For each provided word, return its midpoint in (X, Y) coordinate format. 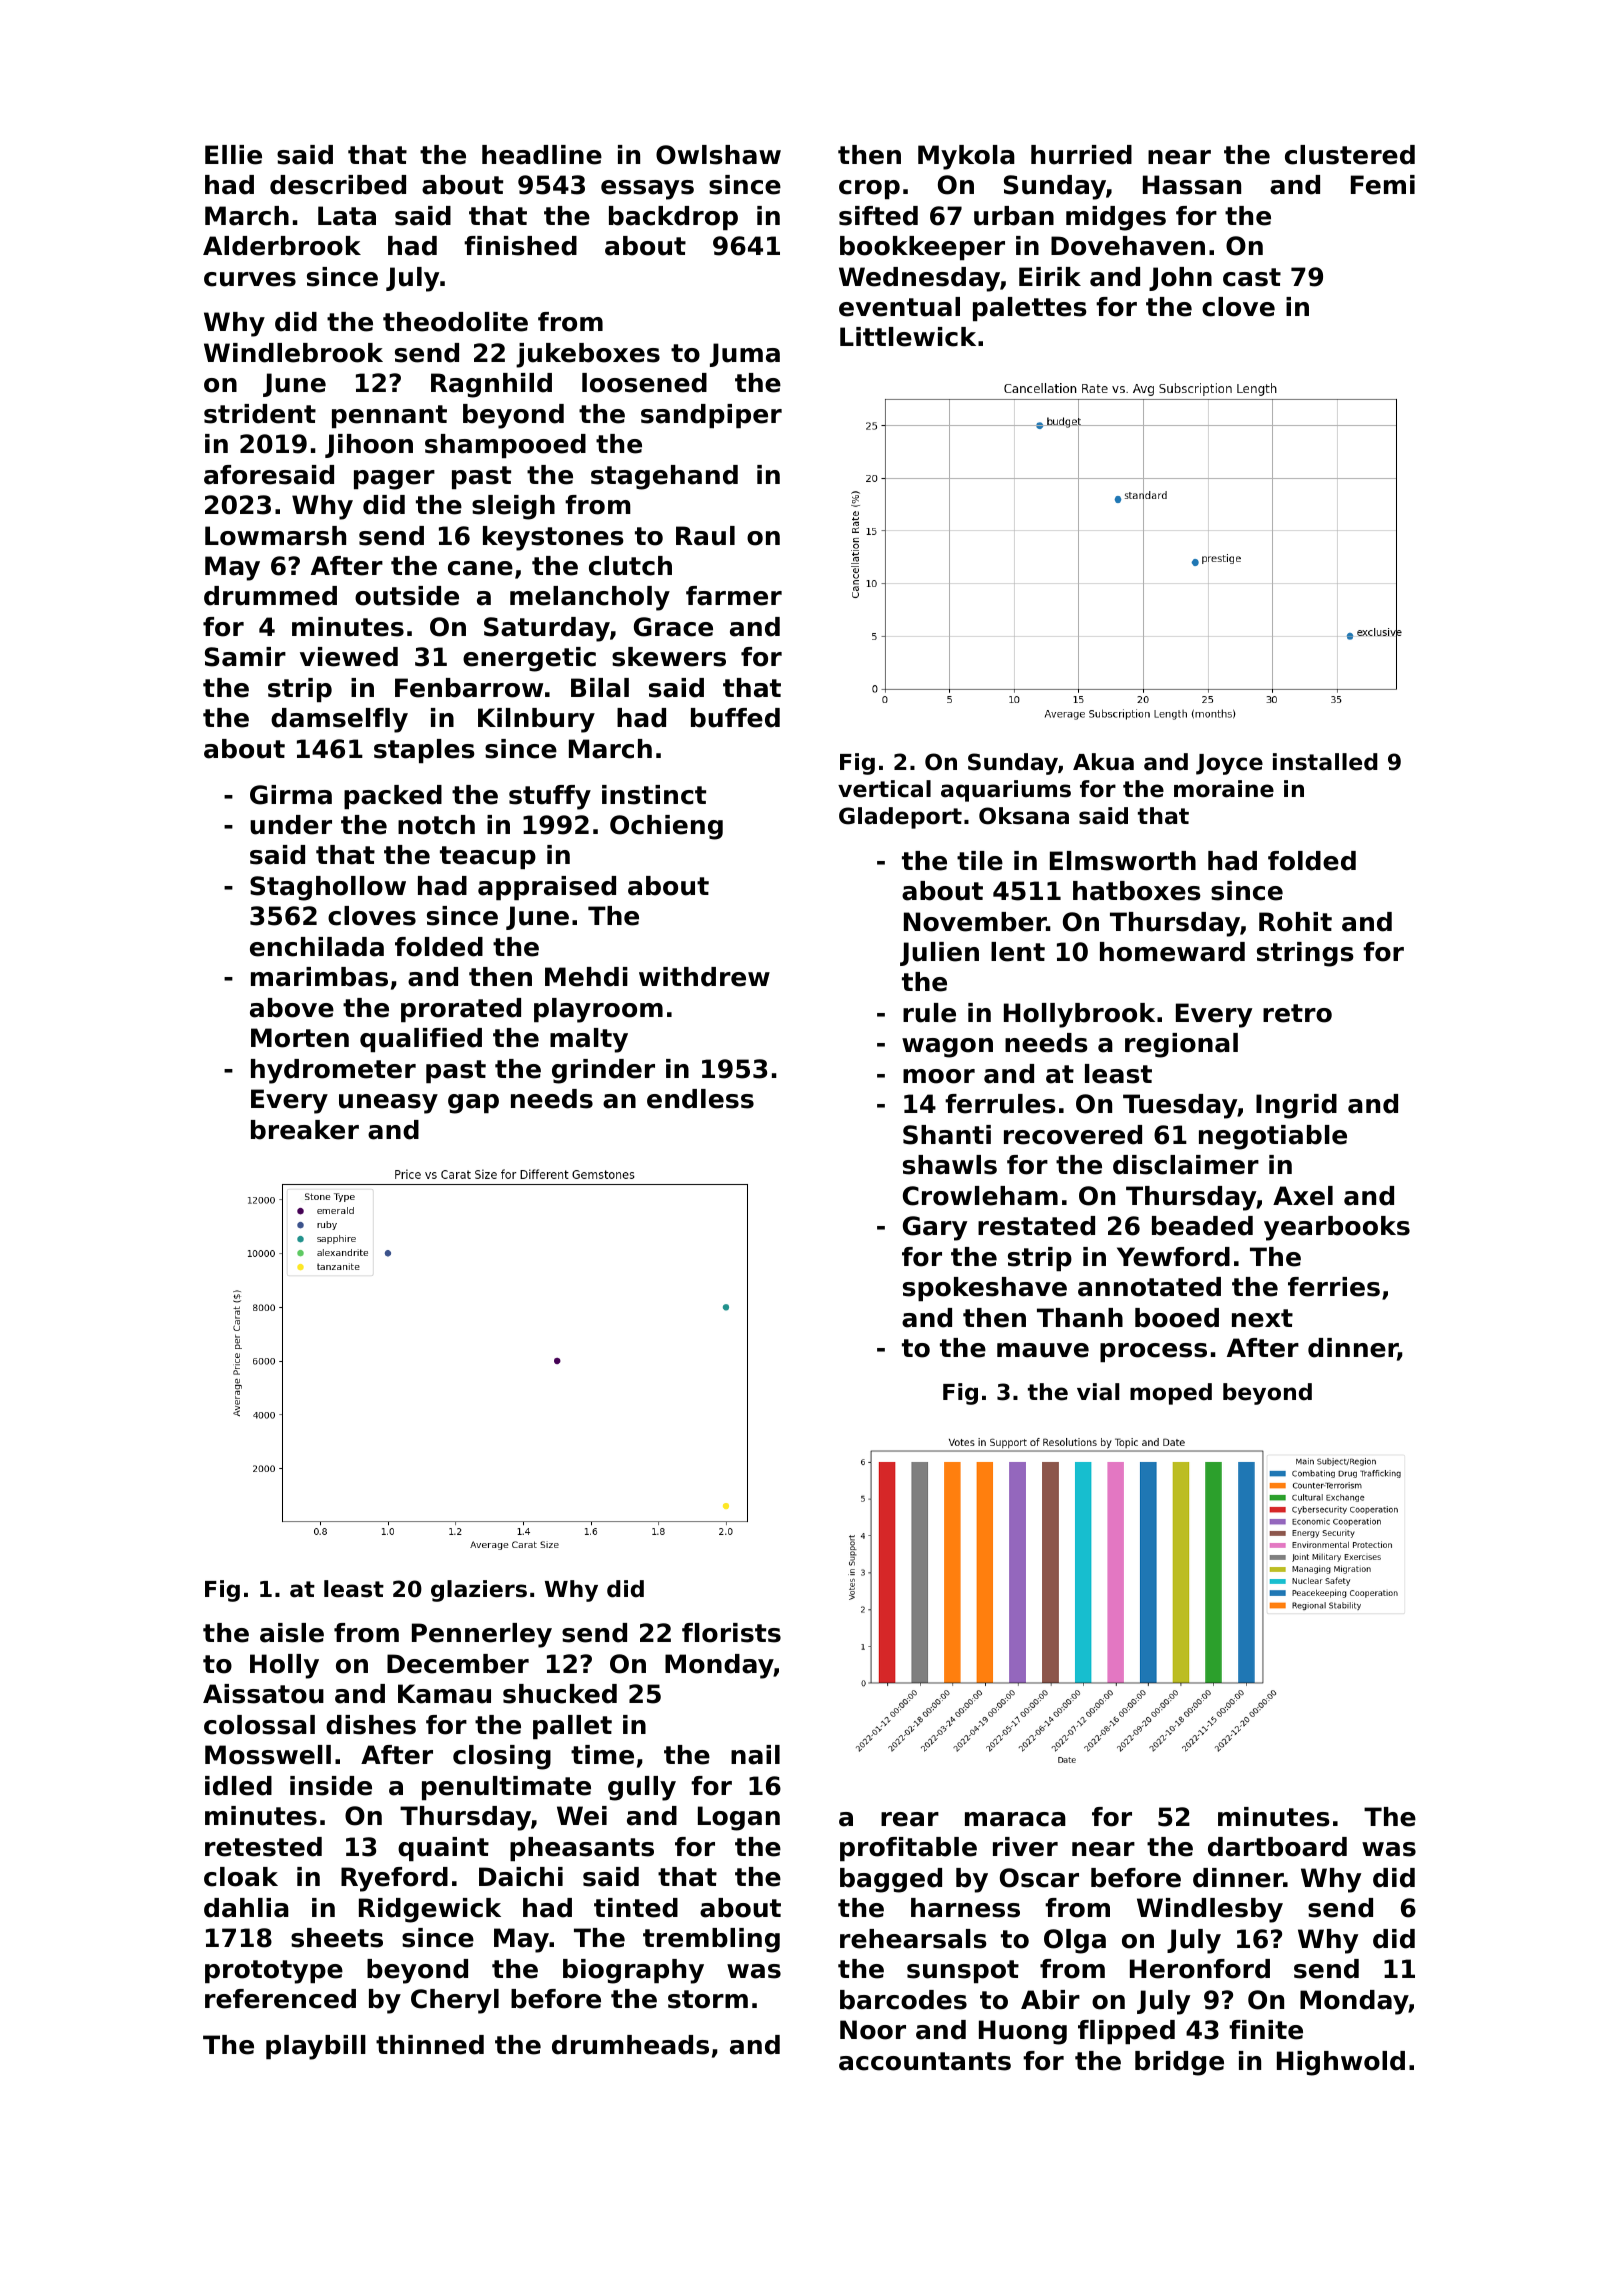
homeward (1172, 952)
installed (1325, 762)
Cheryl (455, 2001)
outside (407, 596)
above (292, 1008)
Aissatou (263, 1694)
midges (1116, 218)
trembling (711, 1940)
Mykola (966, 157)
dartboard (1277, 1847)
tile (980, 861)
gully (642, 1788)
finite (1266, 2030)
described (338, 185)
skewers (669, 657)
